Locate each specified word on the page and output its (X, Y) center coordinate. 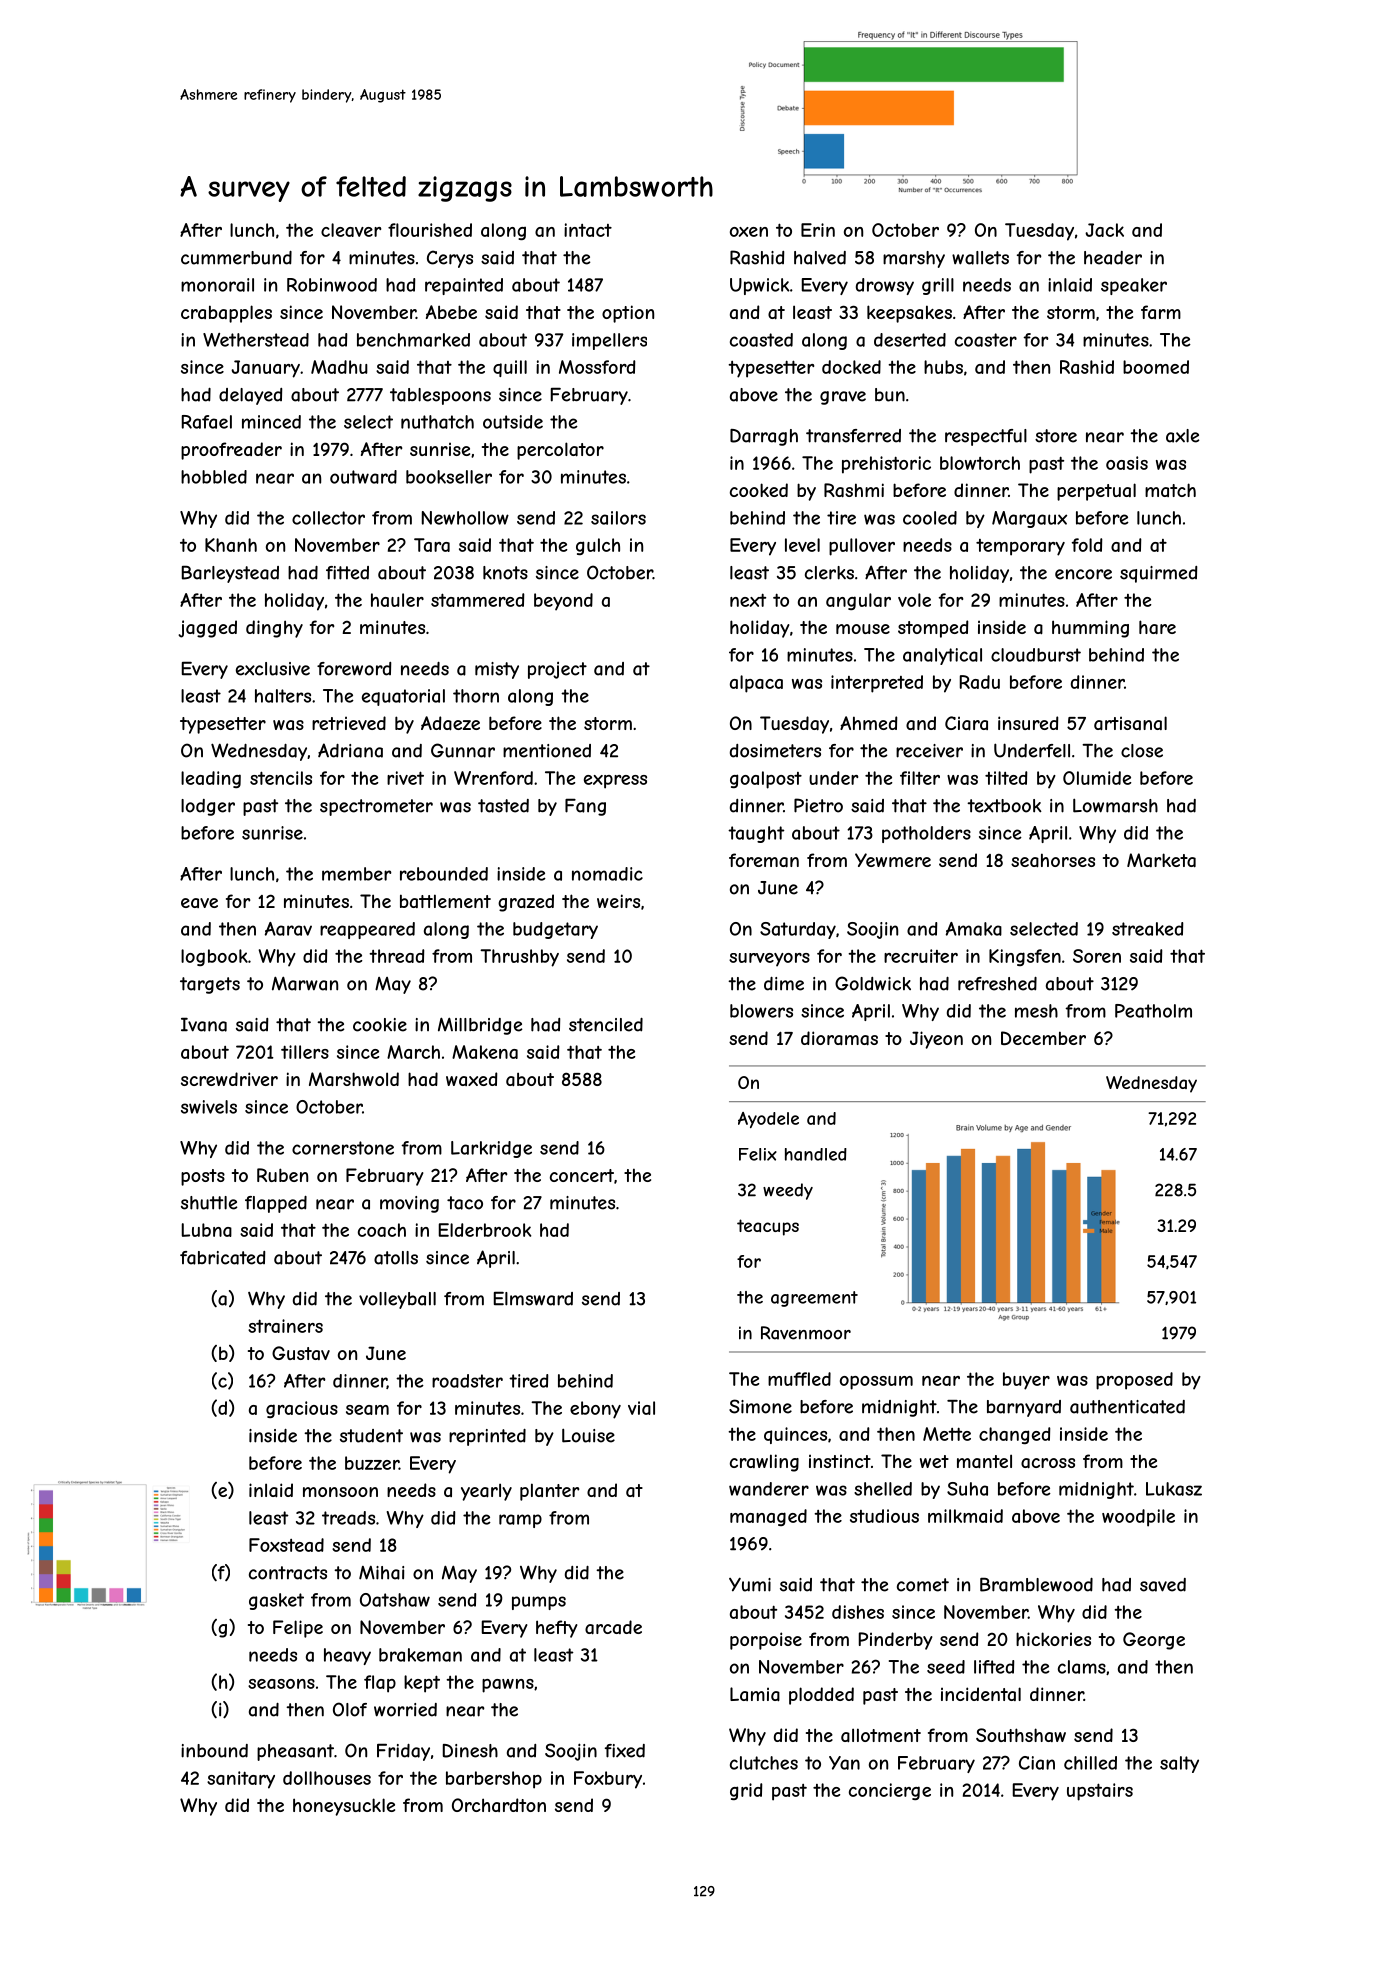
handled (816, 1154)
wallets (980, 258)
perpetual (1096, 492)
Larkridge (491, 1149)
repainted (464, 286)
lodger (208, 807)
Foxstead (286, 1545)
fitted (347, 573)
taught (756, 834)
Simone (760, 1406)
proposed (1134, 1381)
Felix (758, 1154)
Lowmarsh (1115, 806)
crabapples (226, 314)
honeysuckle (344, 1807)
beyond (563, 602)
